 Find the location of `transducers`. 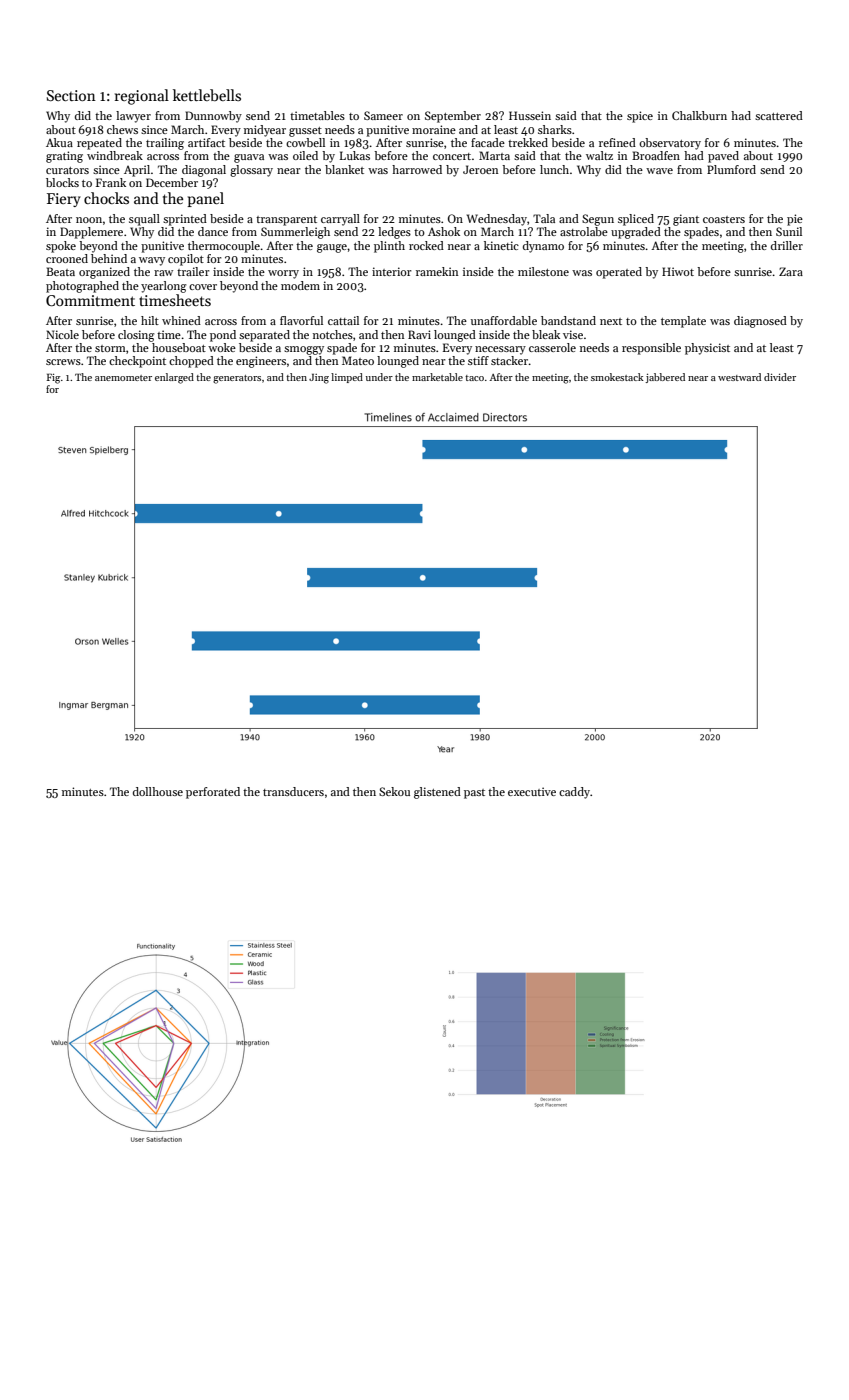

transducers is located at coordinates (293, 791).
